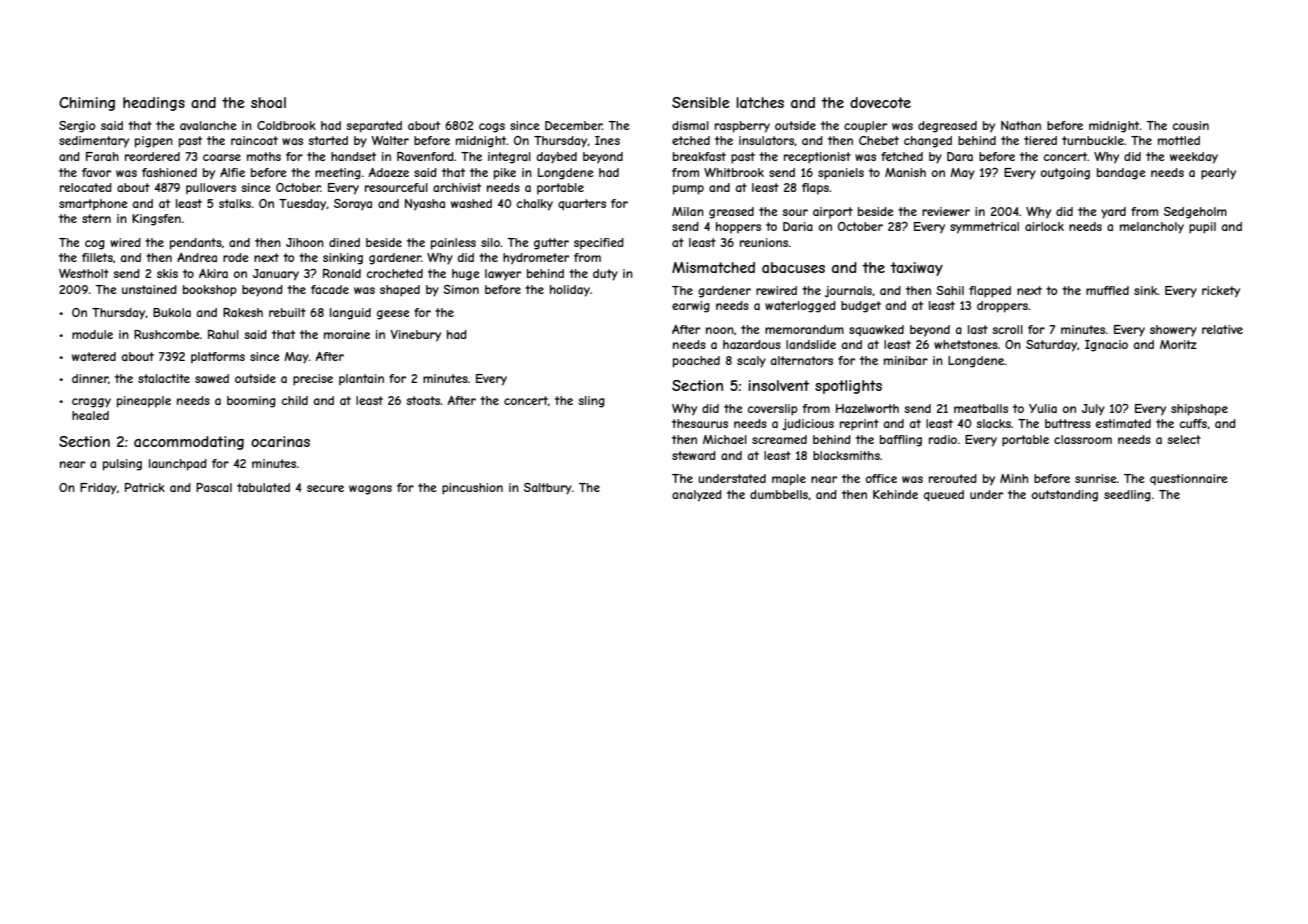 The image size is (1308, 924). What do you see at coordinates (895, 494) in the screenshot?
I see `Kehinde` at bounding box center [895, 494].
